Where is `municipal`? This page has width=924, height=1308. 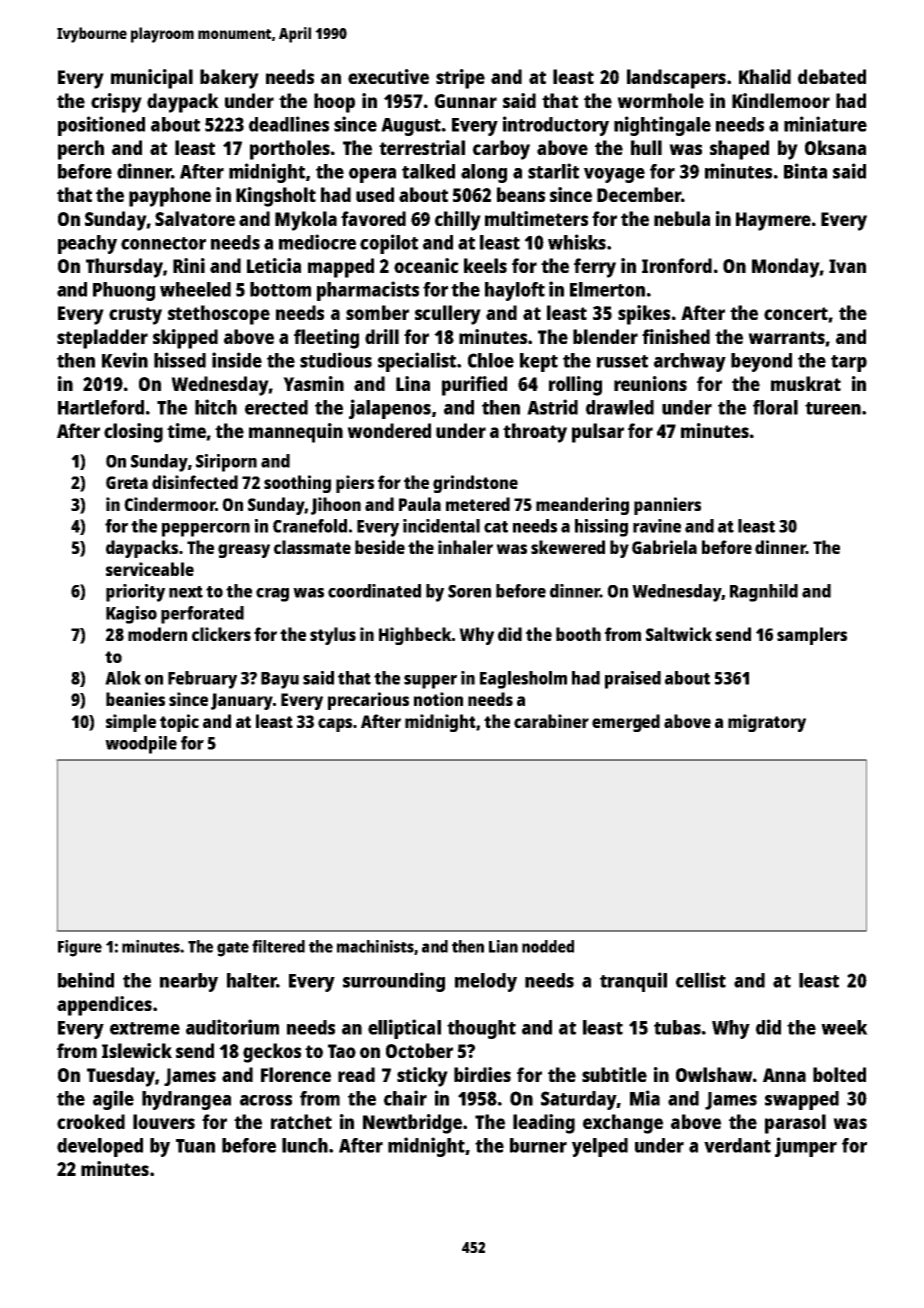
municipal is located at coordinates (152, 79).
